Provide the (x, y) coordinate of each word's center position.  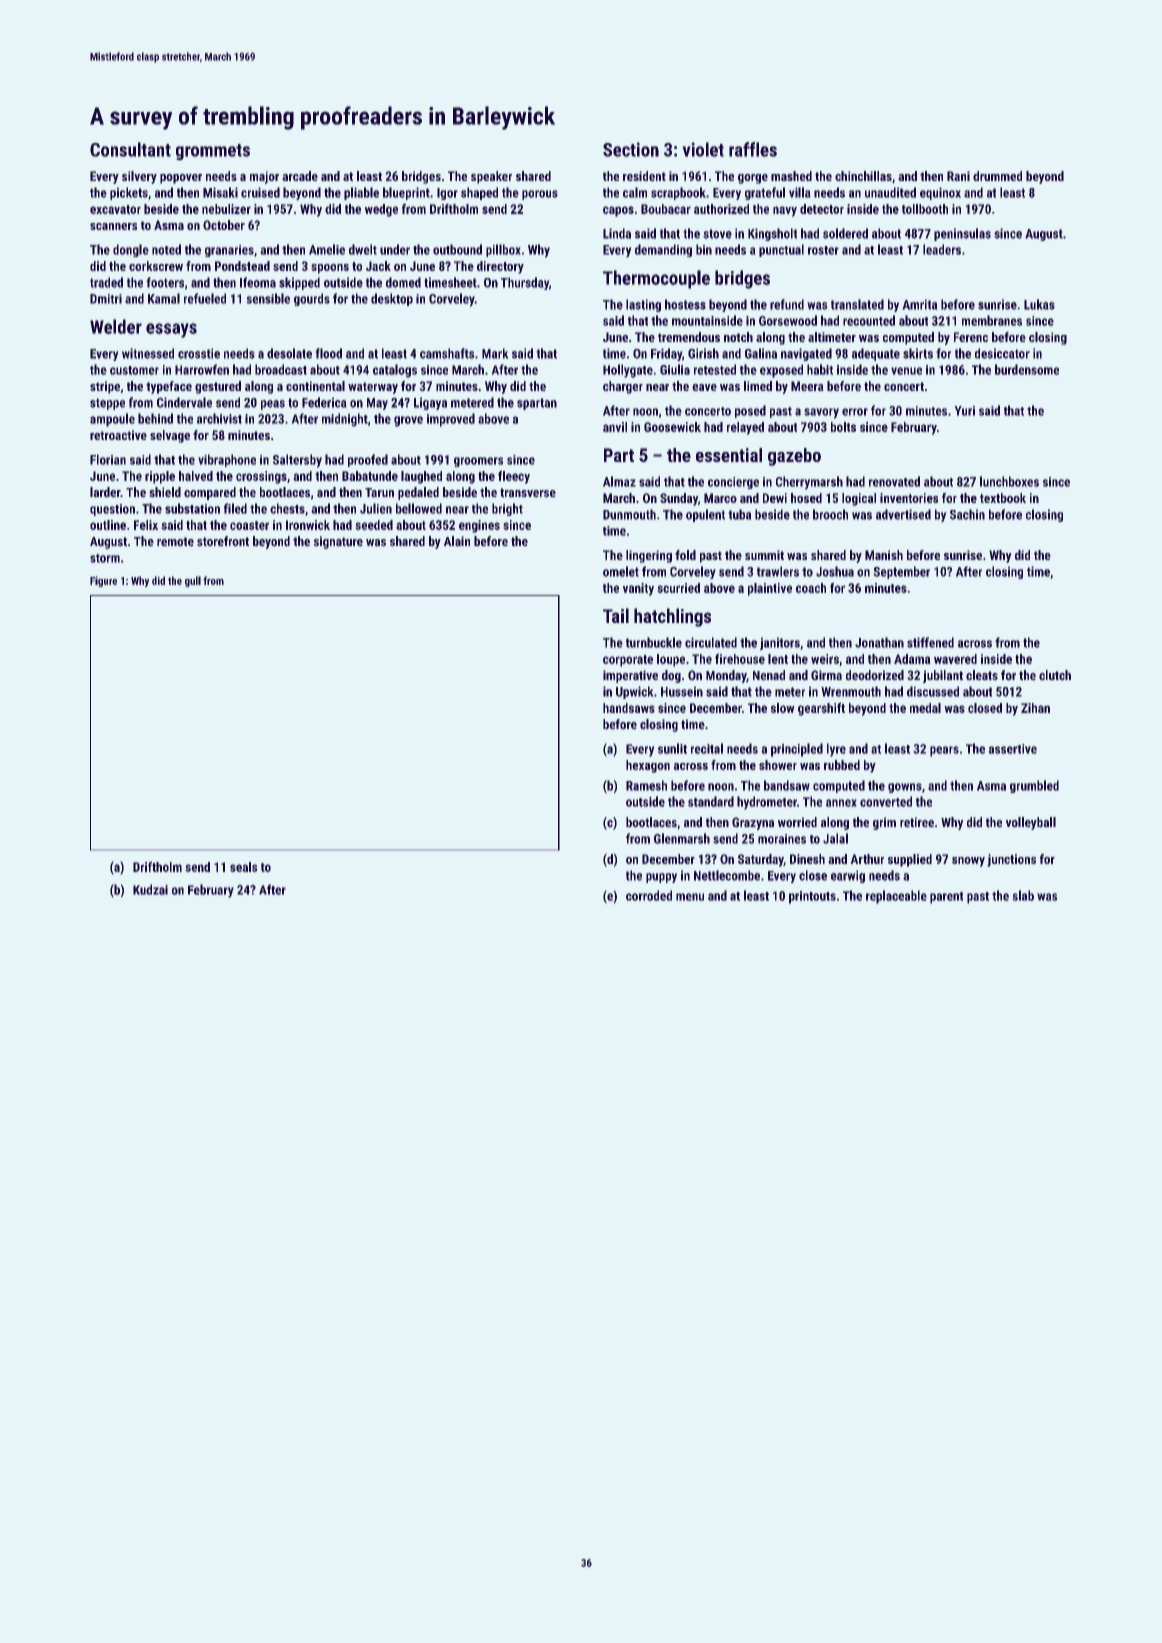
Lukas (1039, 304)
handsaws (629, 708)
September (901, 572)
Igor (447, 194)
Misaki (220, 192)
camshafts (447, 353)
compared (210, 493)
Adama (912, 659)
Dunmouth (629, 514)
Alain (457, 541)
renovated (894, 481)
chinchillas (863, 176)
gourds (312, 299)
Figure (103, 581)
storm (105, 558)
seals (244, 867)
